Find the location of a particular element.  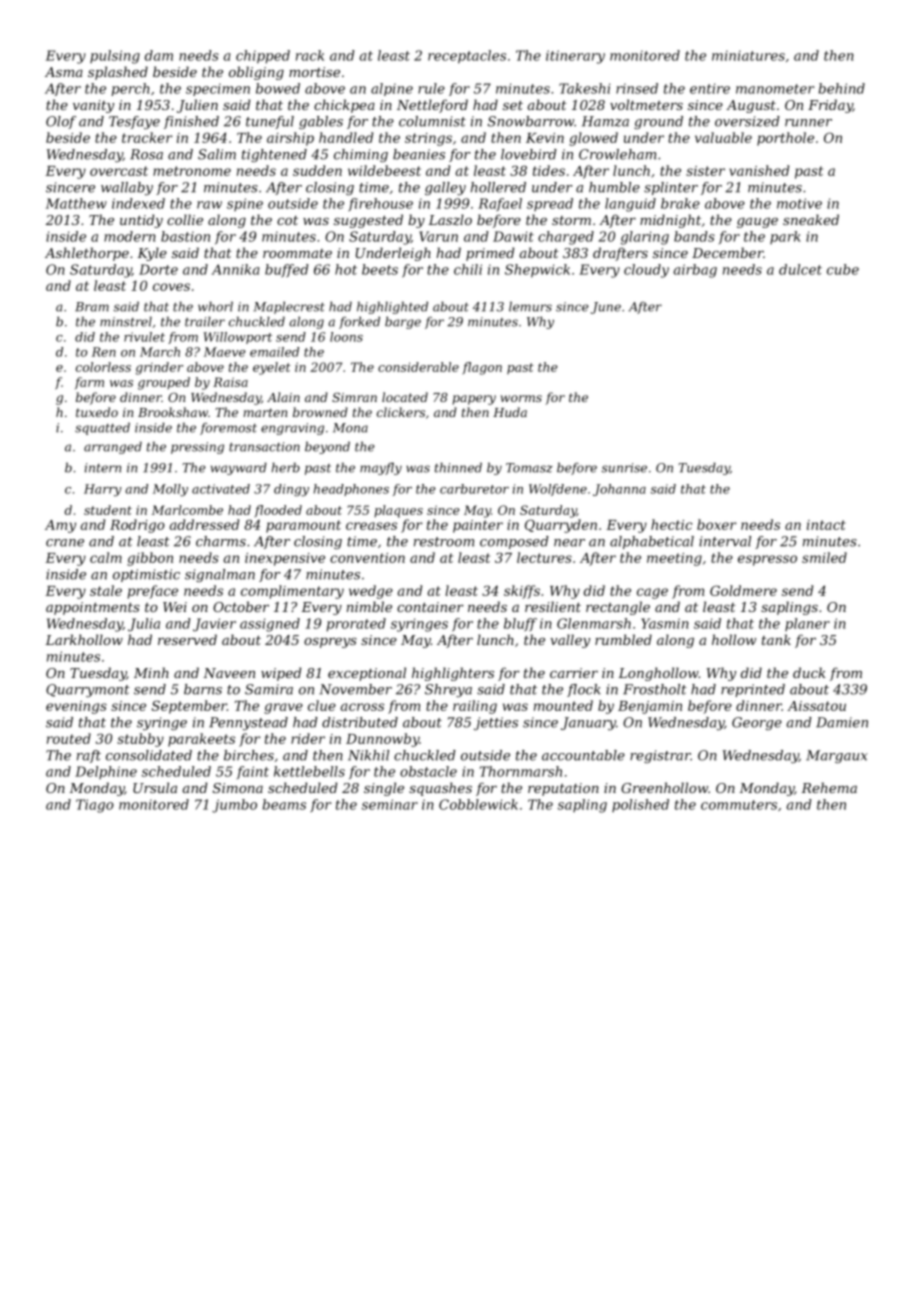

Cobblewick is located at coordinates (478, 804).
